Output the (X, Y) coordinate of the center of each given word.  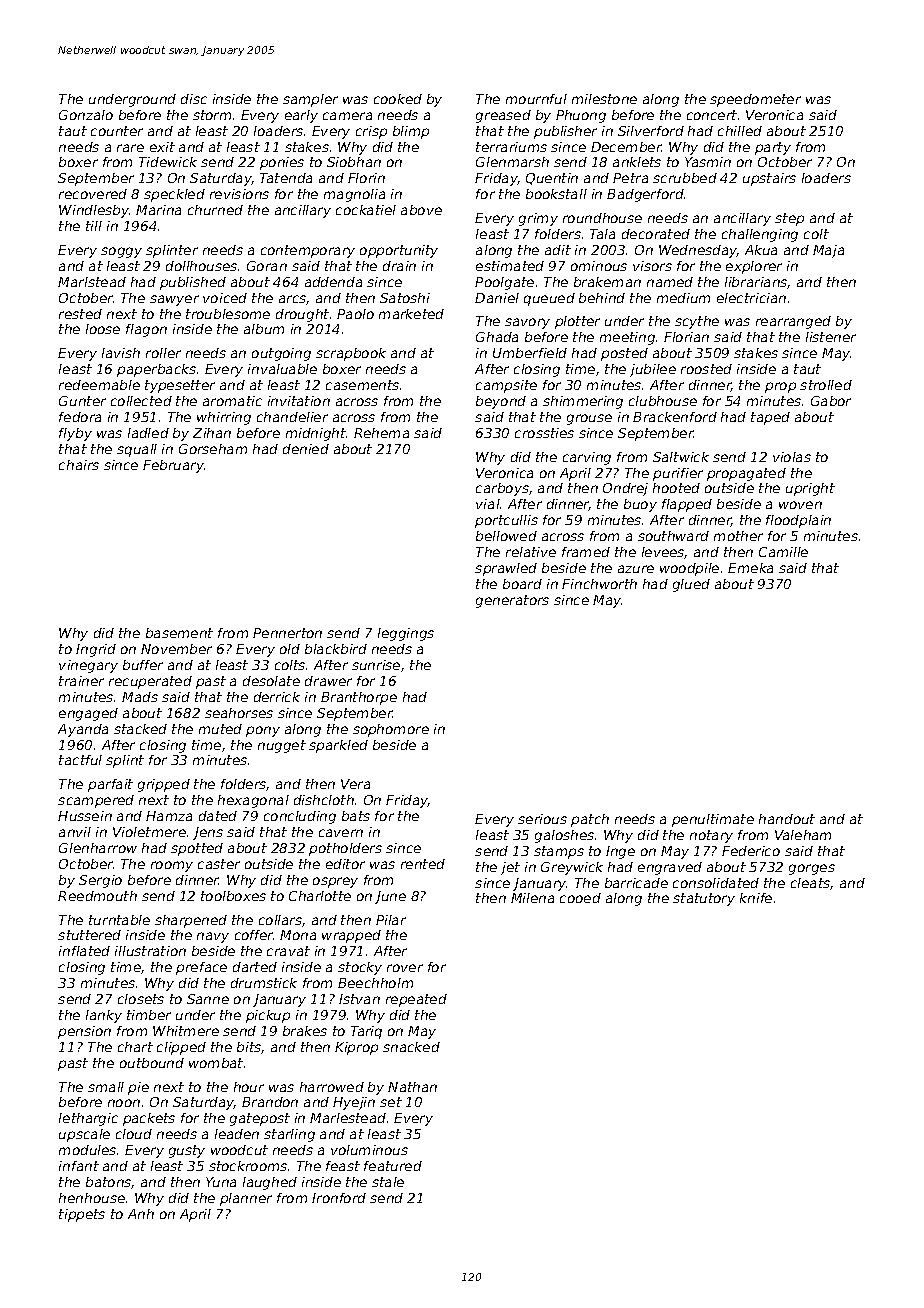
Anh (141, 1214)
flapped (687, 505)
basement (179, 633)
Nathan (412, 1087)
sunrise (376, 665)
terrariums (511, 147)
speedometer (755, 100)
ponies (282, 163)
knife (756, 898)
